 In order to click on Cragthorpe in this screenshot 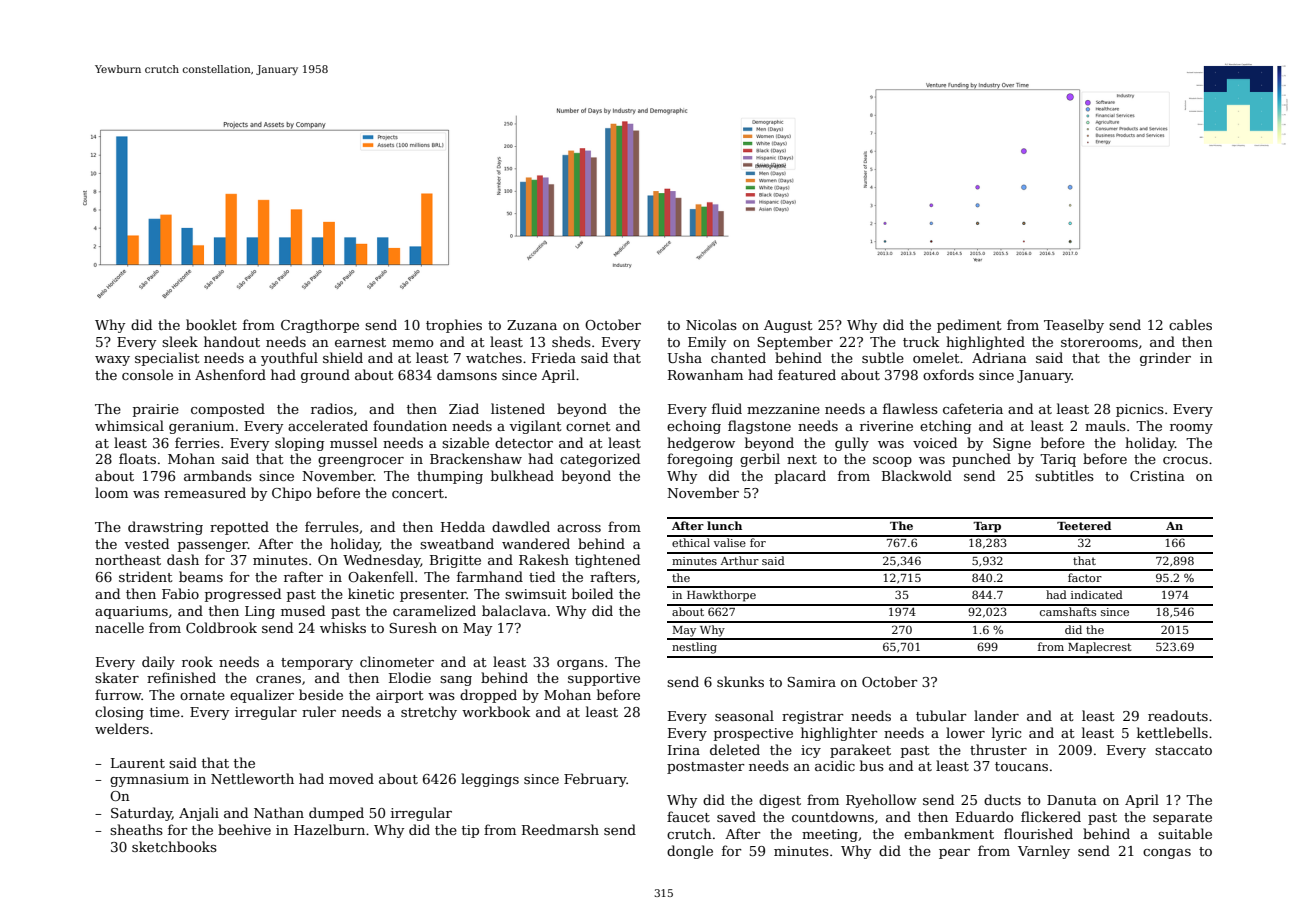, I will do `click(320, 326)`.
